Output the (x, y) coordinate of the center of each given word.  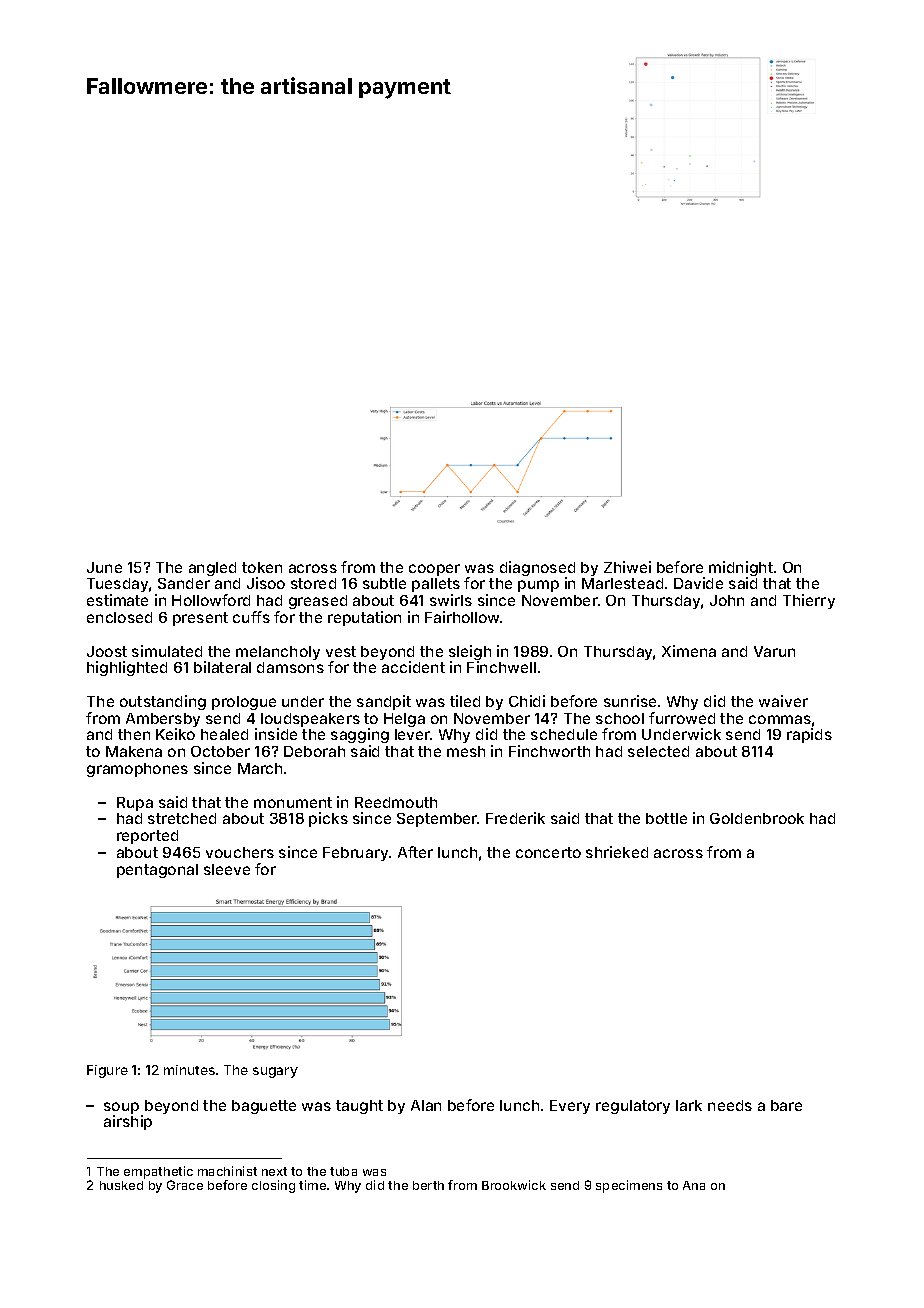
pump (538, 586)
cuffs (251, 617)
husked (121, 1185)
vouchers (240, 852)
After (415, 852)
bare (786, 1105)
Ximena (689, 651)
